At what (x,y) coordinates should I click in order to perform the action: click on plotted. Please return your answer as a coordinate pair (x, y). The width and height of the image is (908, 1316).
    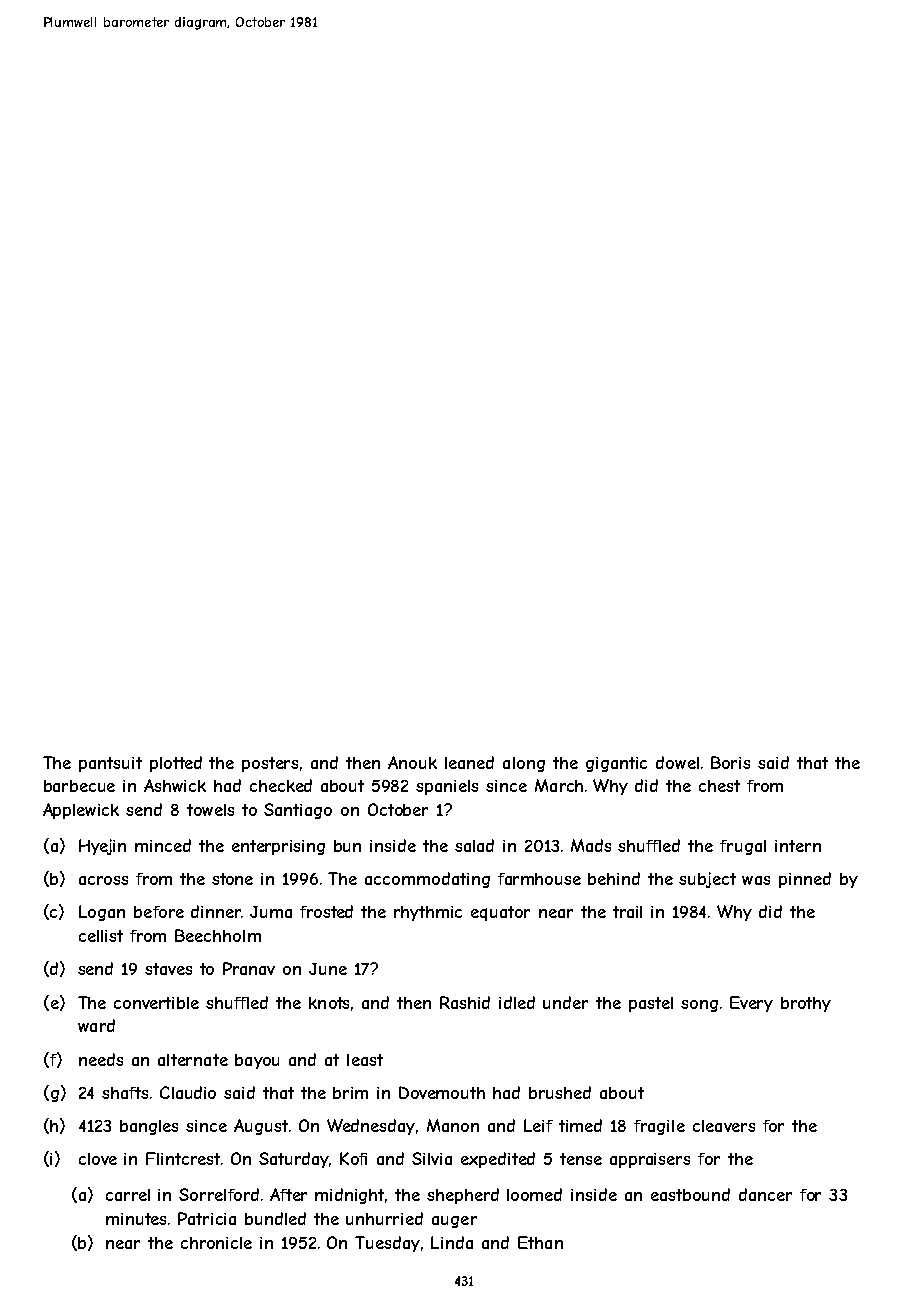
    Looking at the image, I should click on (176, 764).
